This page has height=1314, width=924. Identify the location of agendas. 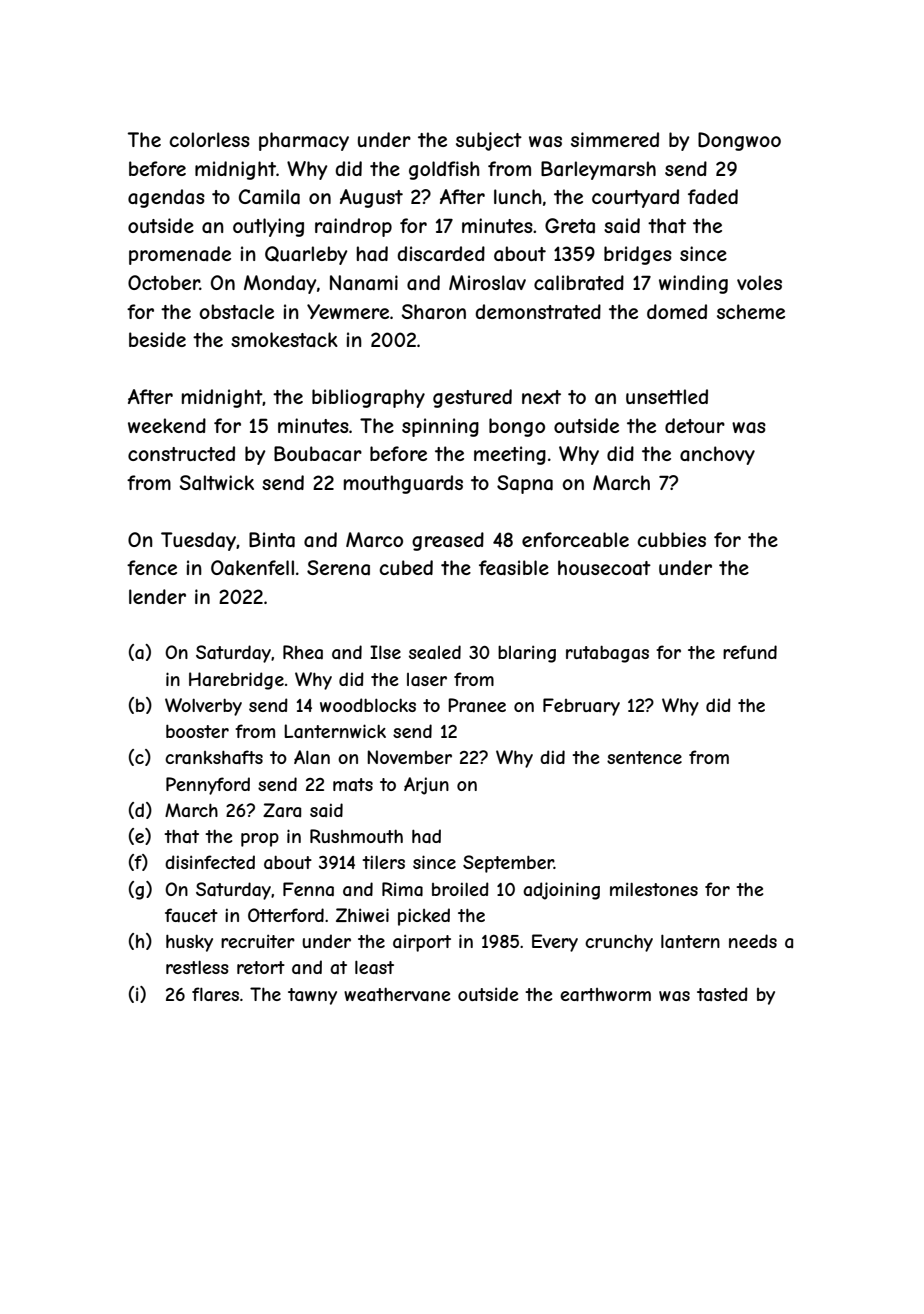
(166, 198).
